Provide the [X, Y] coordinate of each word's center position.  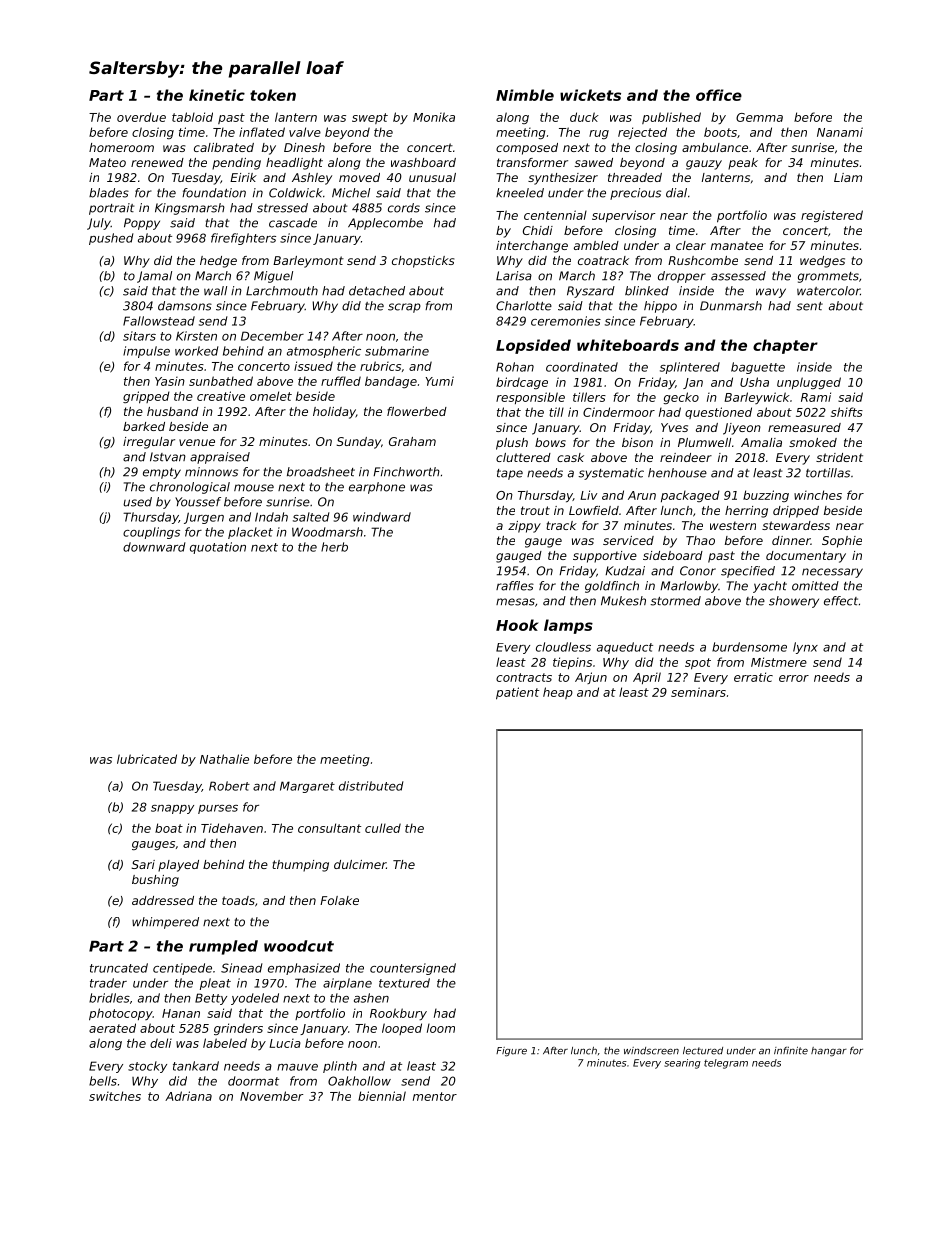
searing [682, 1064]
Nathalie [224, 759]
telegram [726, 1064]
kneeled [520, 193]
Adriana [188, 1096]
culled [383, 828]
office [719, 95]
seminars [698, 692]
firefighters [243, 239]
